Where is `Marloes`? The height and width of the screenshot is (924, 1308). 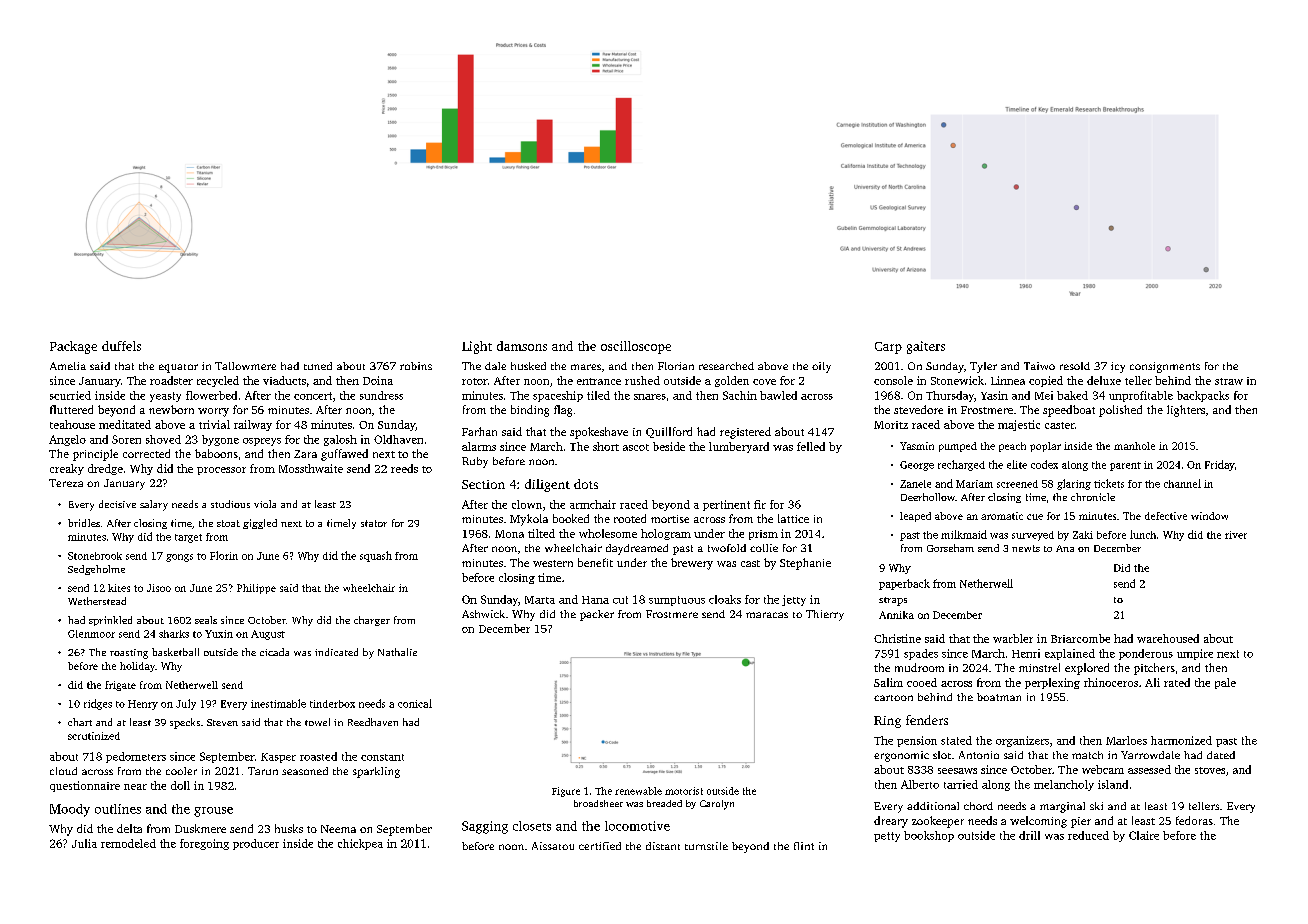 Marloes is located at coordinates (1126, 740).
